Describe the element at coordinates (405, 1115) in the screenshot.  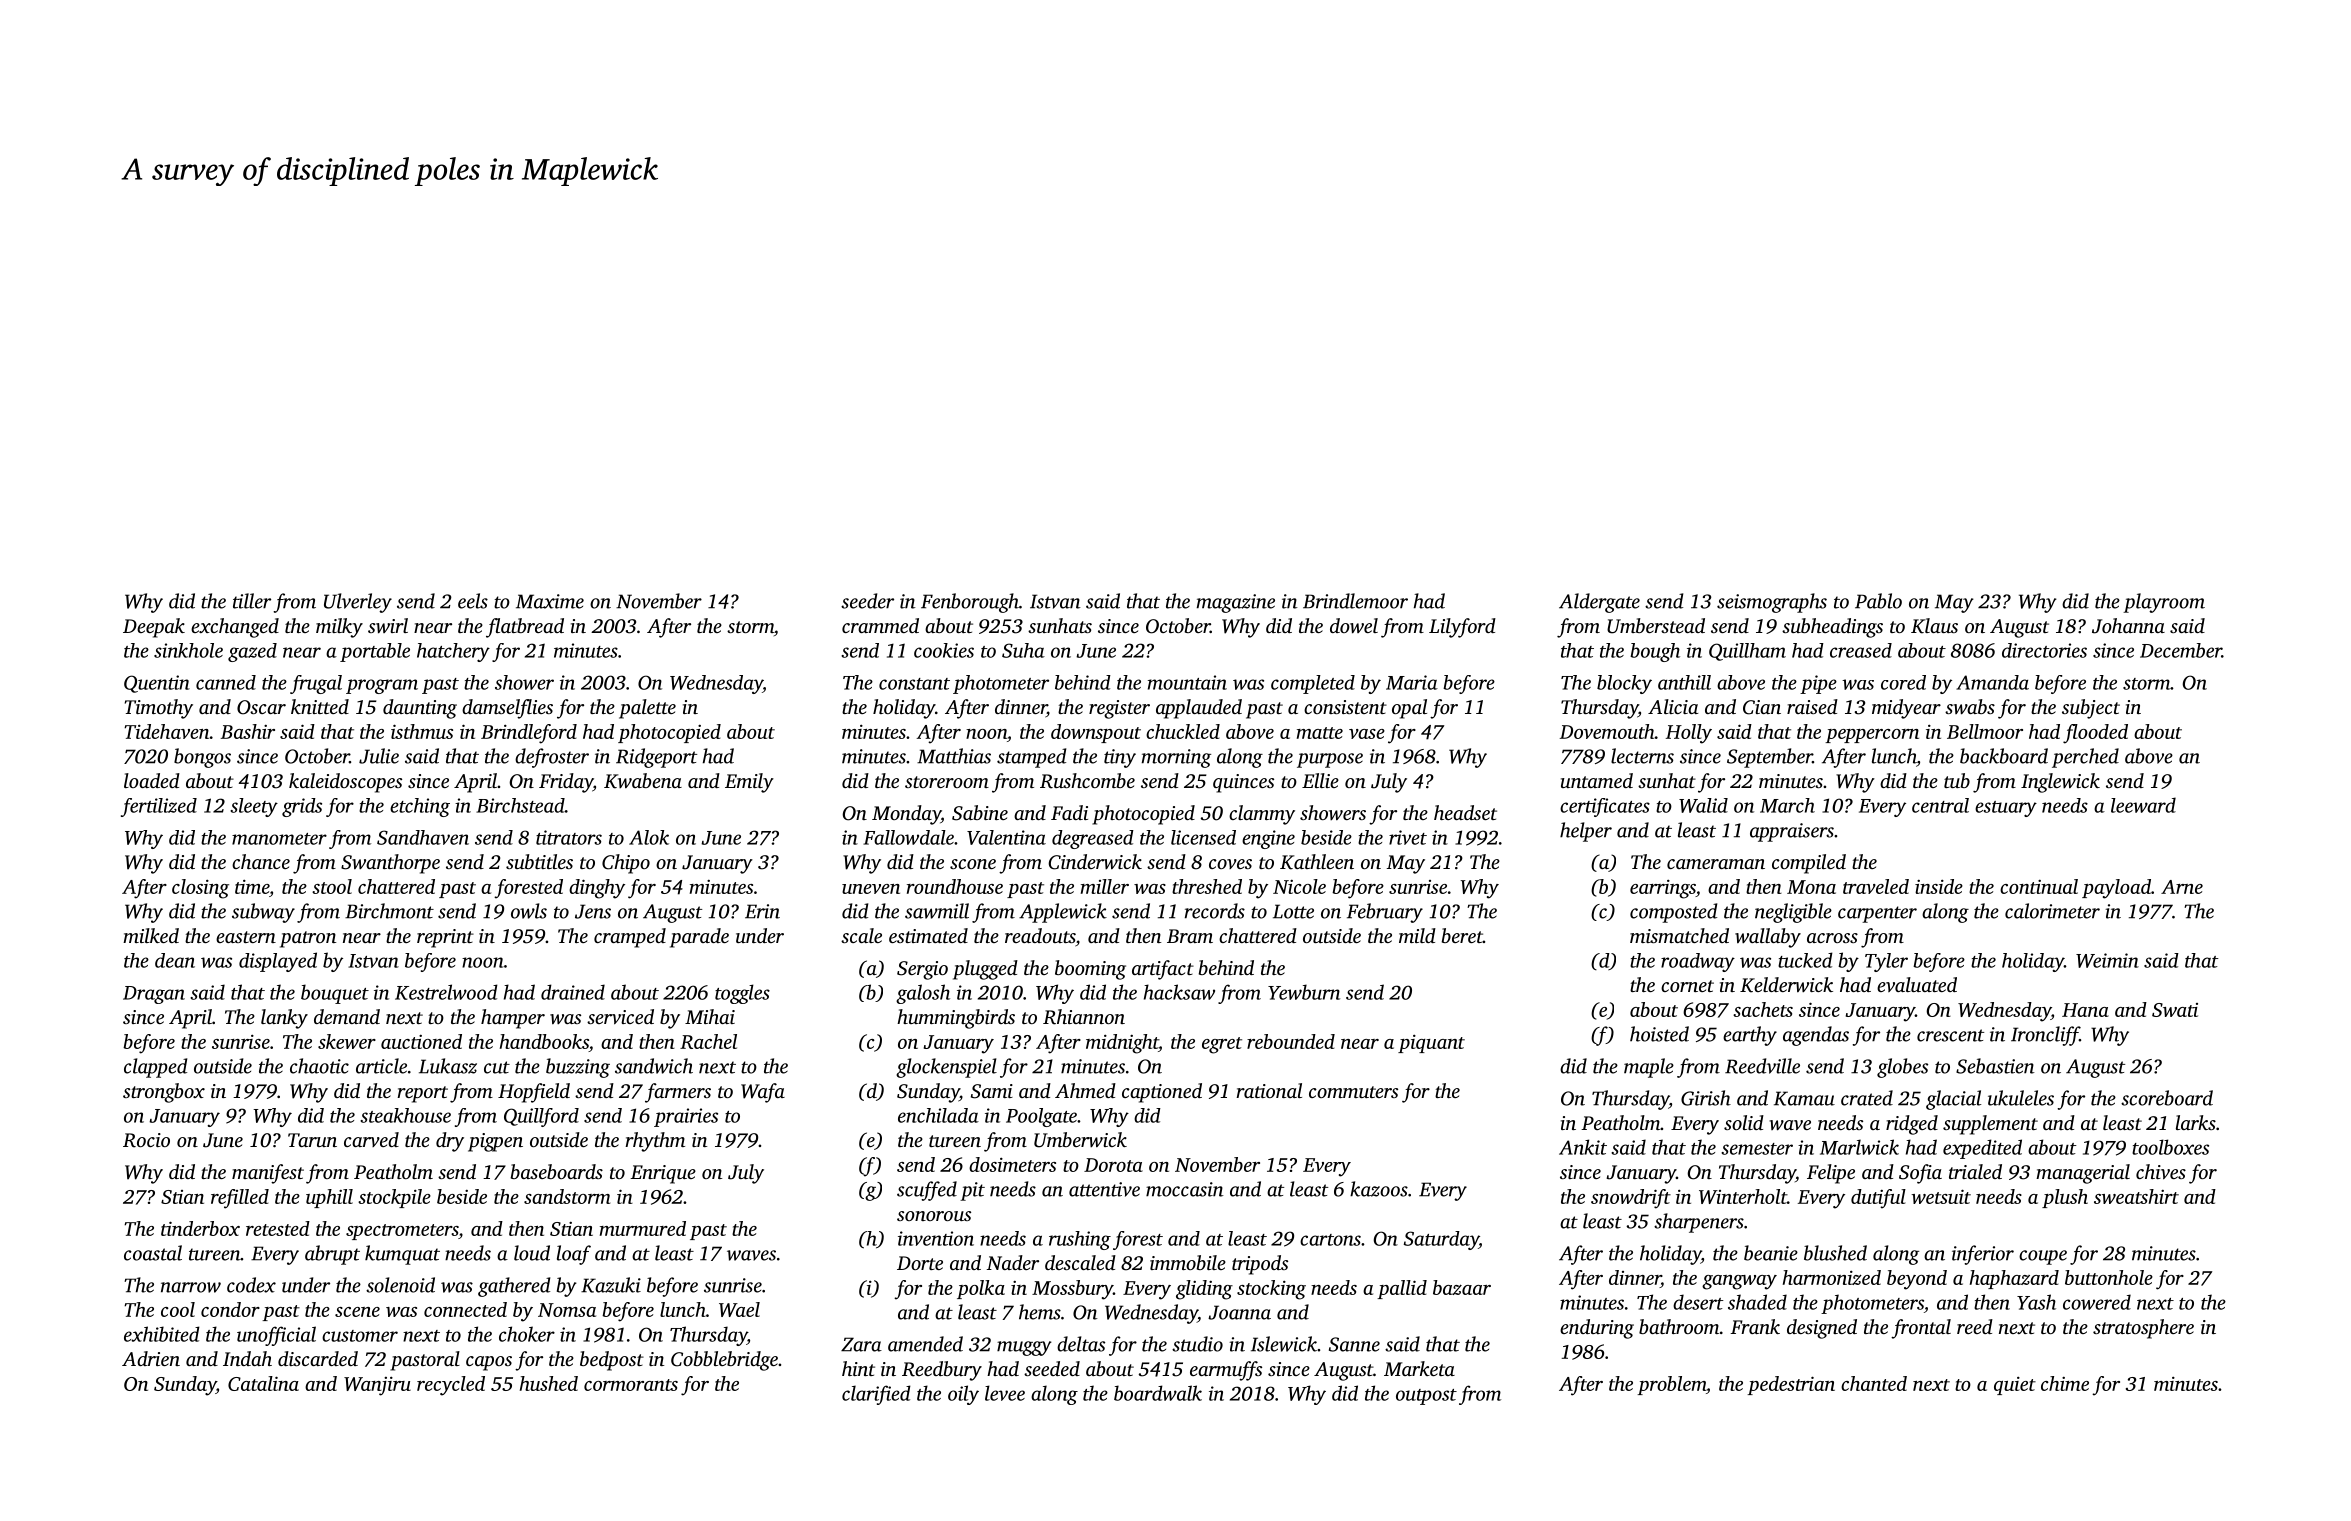
I see `steakhouse` at that location.
